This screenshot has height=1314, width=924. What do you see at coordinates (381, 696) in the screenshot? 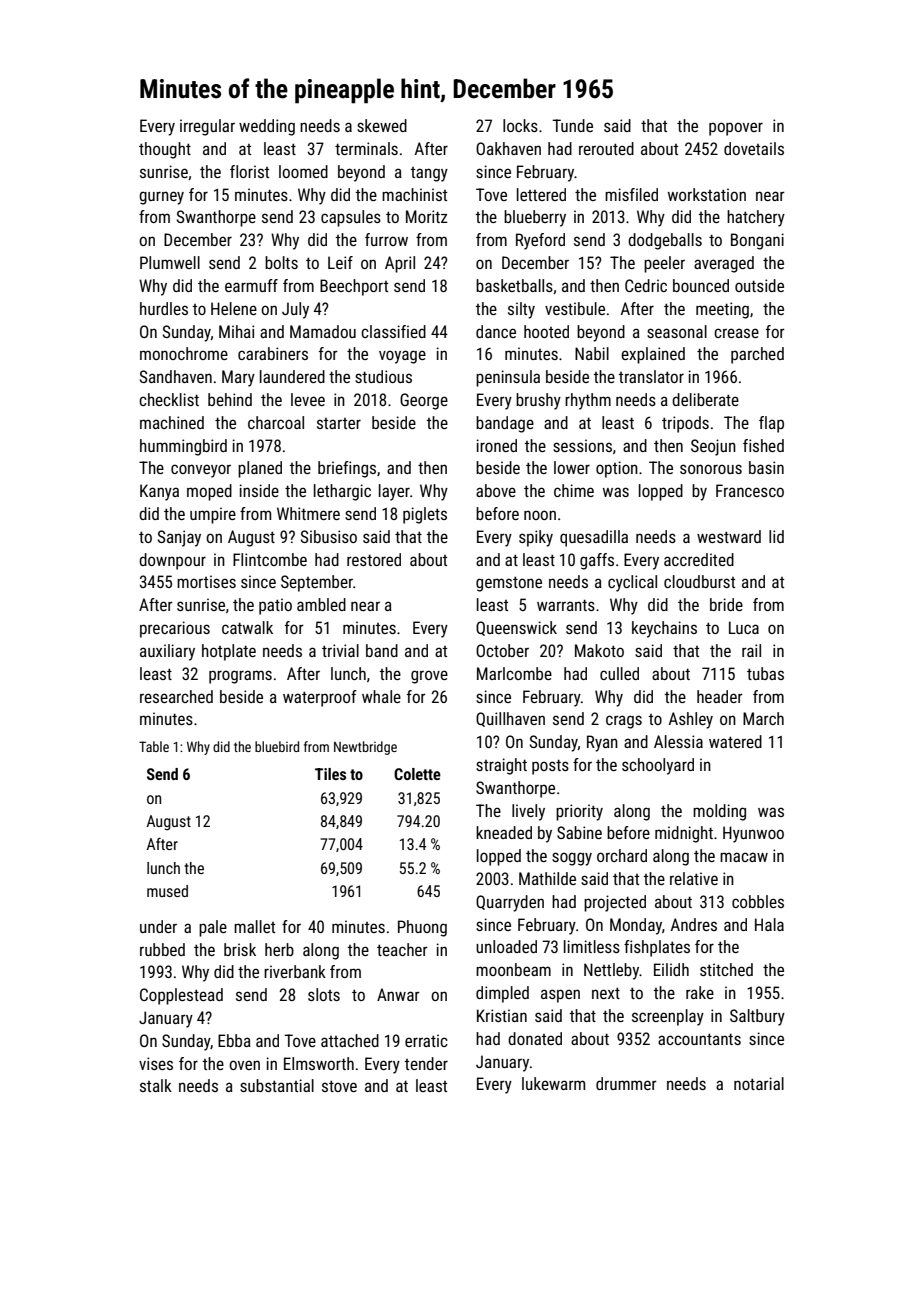
I see `whale` at bounding box center [381, 696].
